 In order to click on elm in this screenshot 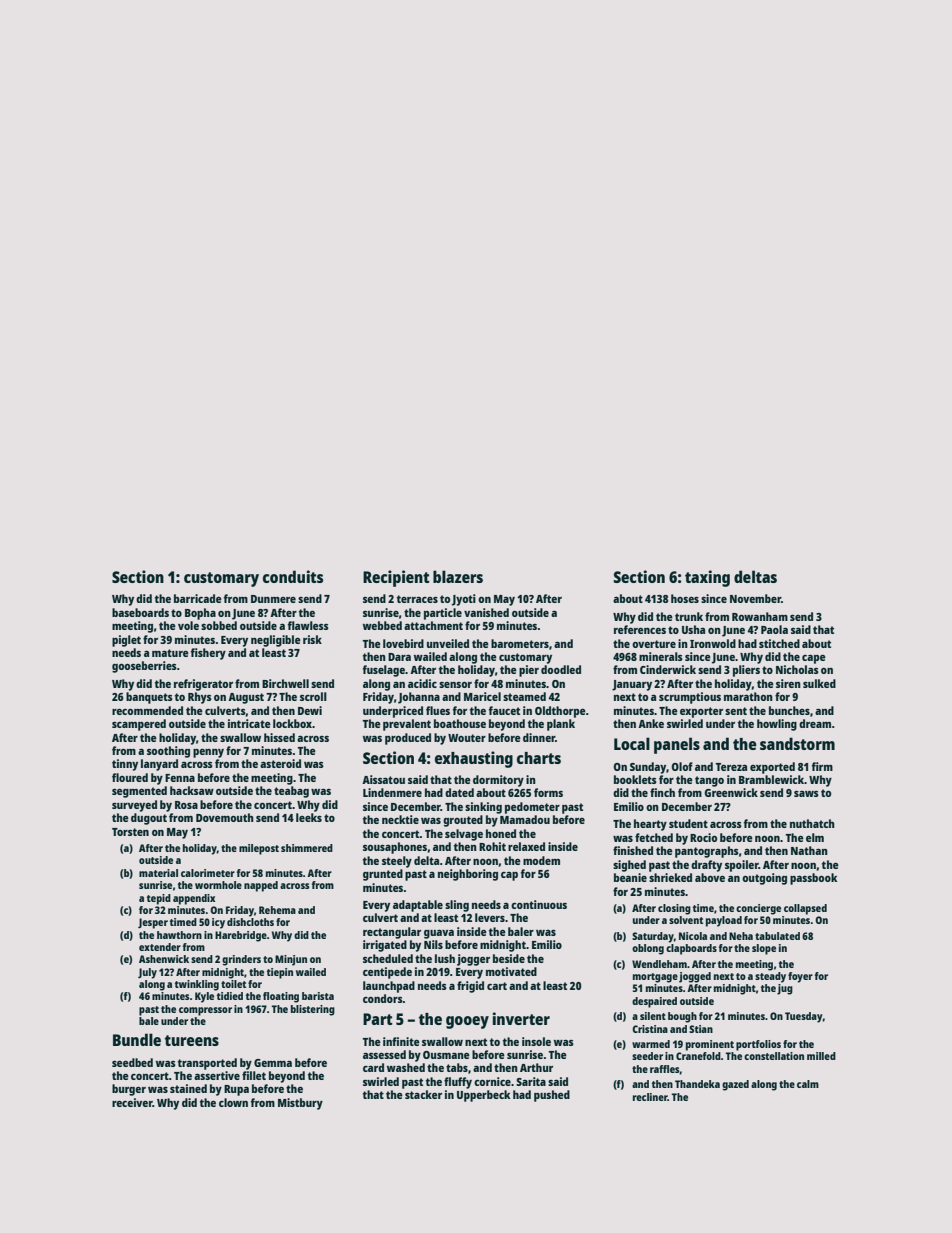, I will do `click(815, 837)`.
